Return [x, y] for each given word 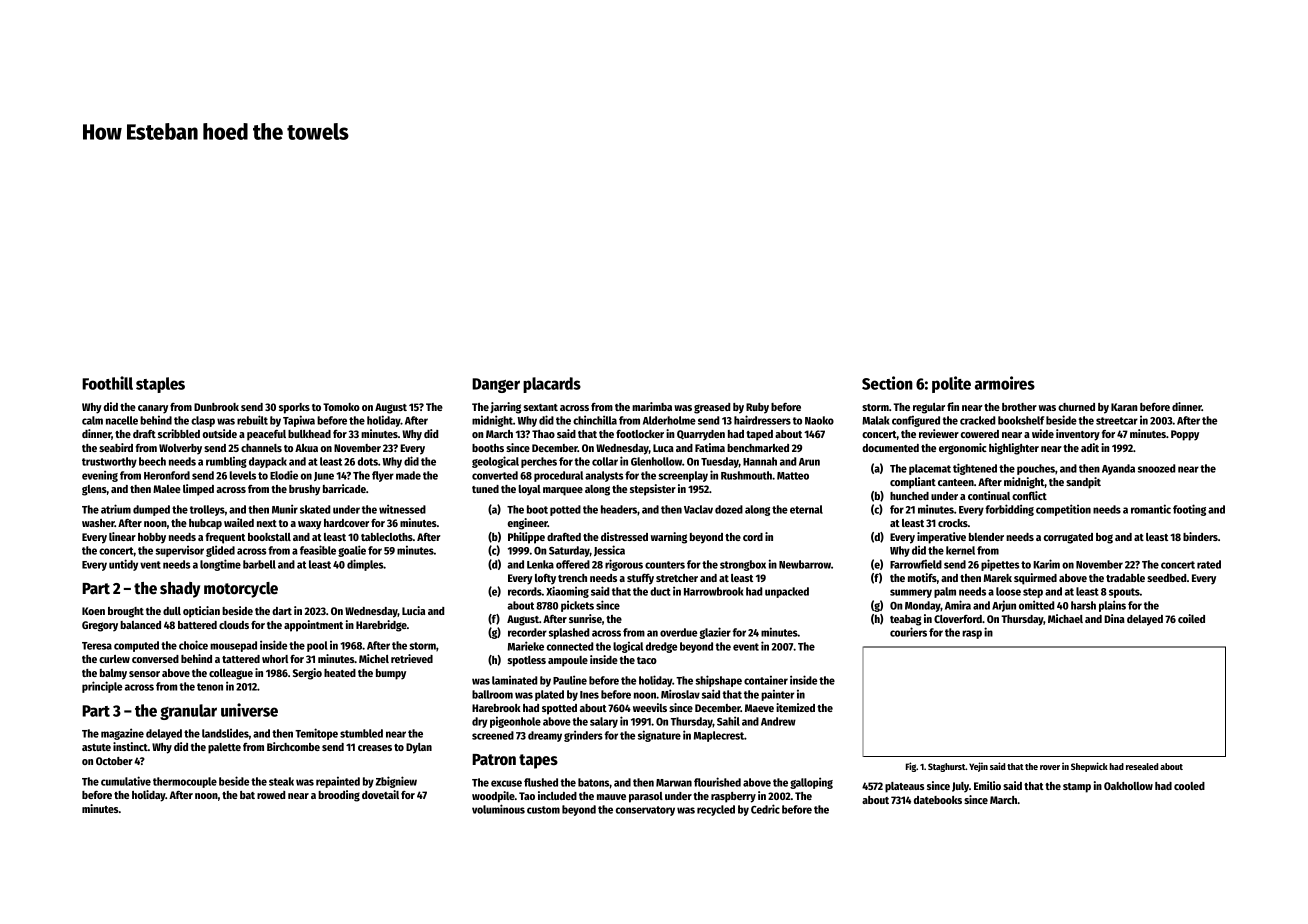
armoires [1005, 383]
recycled [716, 810]
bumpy [391, 674]
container [766, 680]
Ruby [757, 408]
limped [198, 490]
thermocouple [185, 782]
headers [619, 509]
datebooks [938, 800]
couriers [908, 632]
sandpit [1083, 483]
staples [160, 385]
